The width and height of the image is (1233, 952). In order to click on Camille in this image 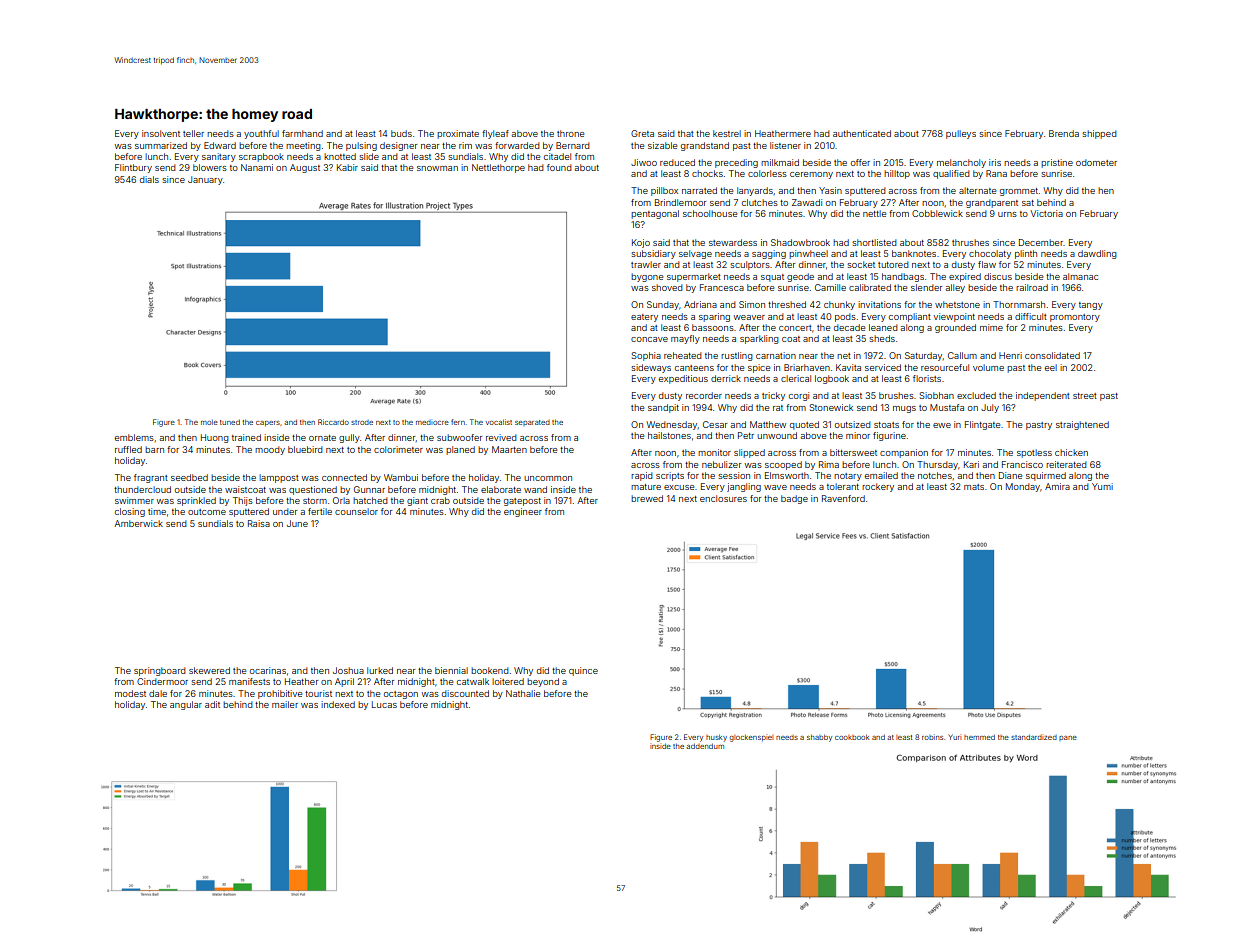, I will do `click(830, 287)`.
